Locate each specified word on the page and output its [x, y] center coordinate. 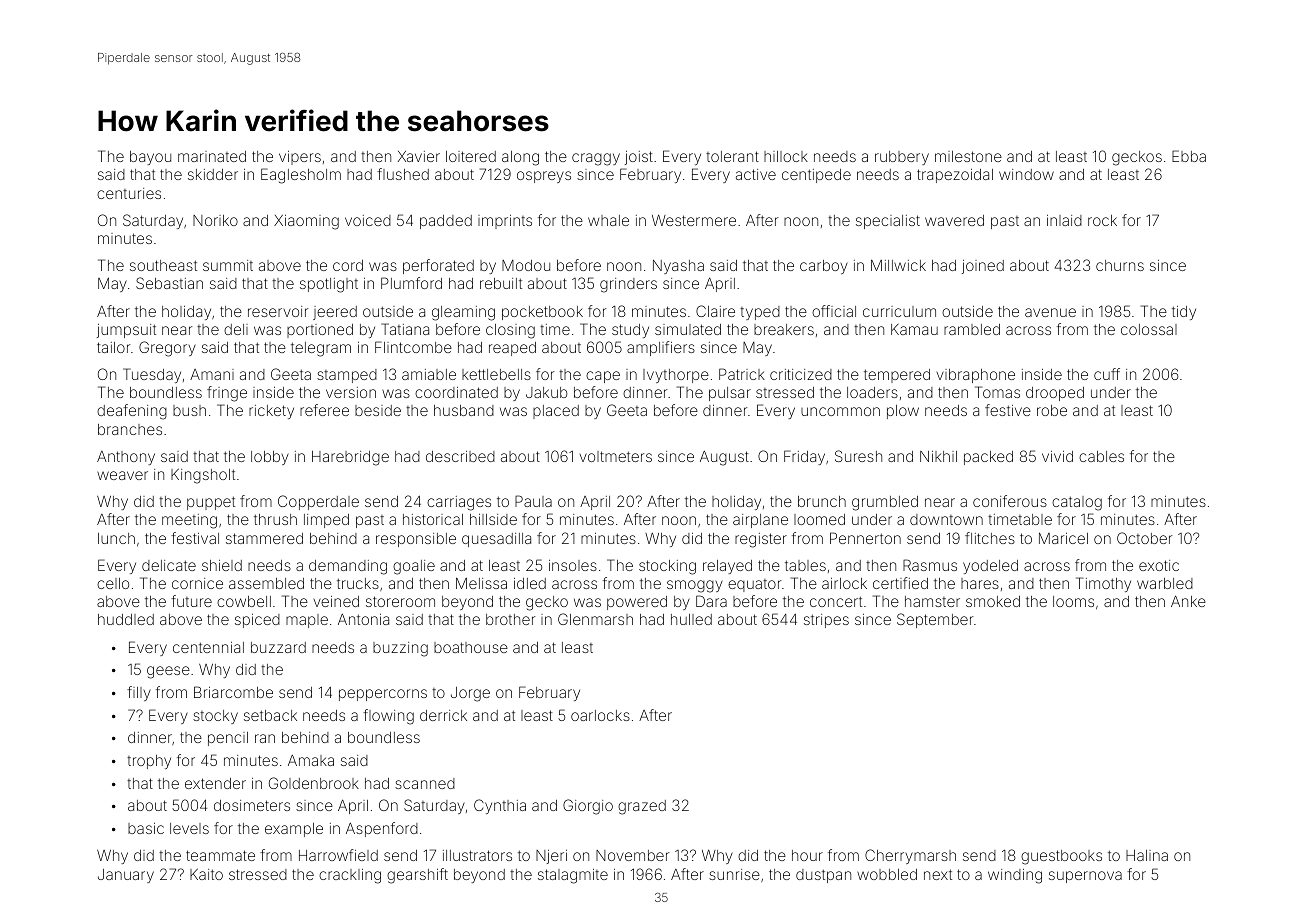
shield [222, 565]
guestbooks [1061, 857]
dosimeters [252, 805]
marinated [212, 156]
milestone [968, 156]
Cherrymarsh [910, 856]
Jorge [470, 694]
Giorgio [588, 807]
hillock [786, 156]
